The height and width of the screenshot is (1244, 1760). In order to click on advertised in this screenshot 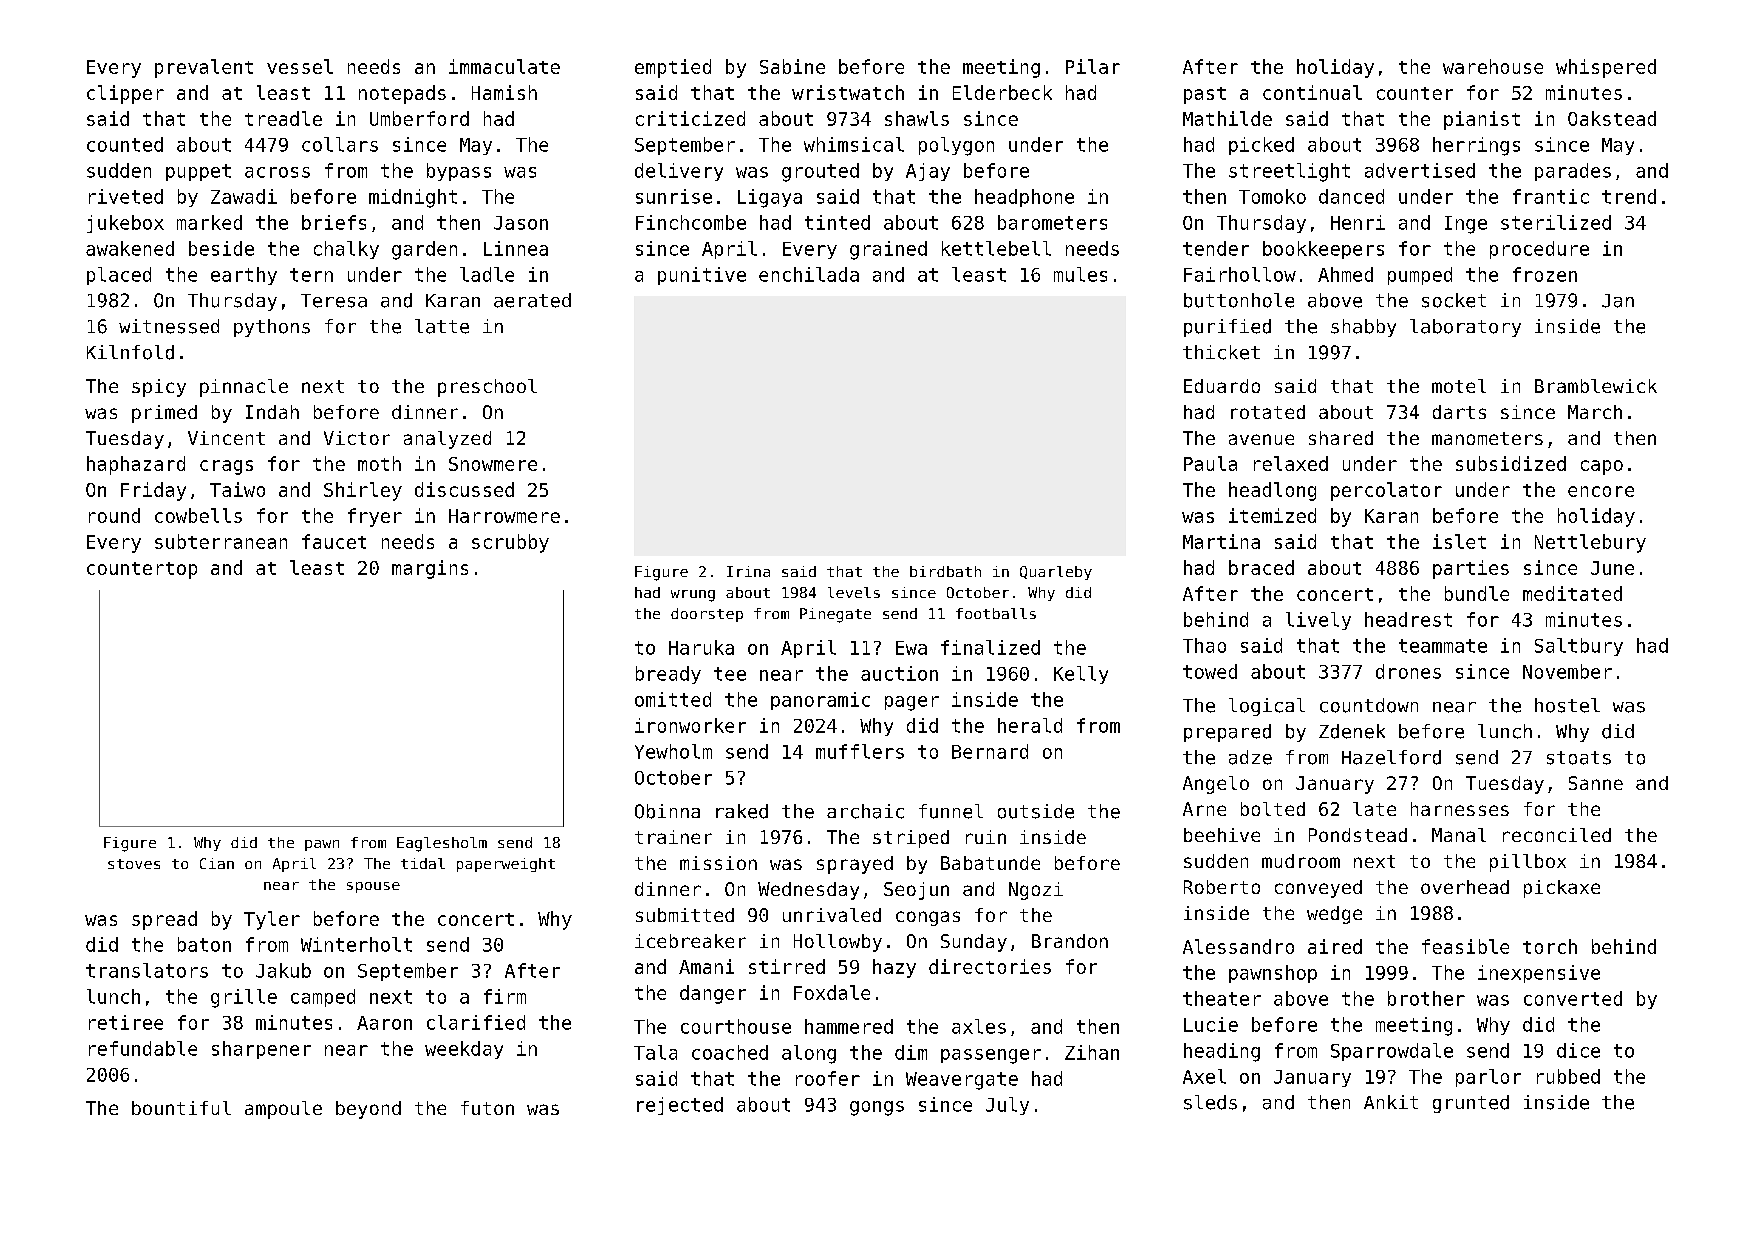, I will do `click(1420, 170)`.
